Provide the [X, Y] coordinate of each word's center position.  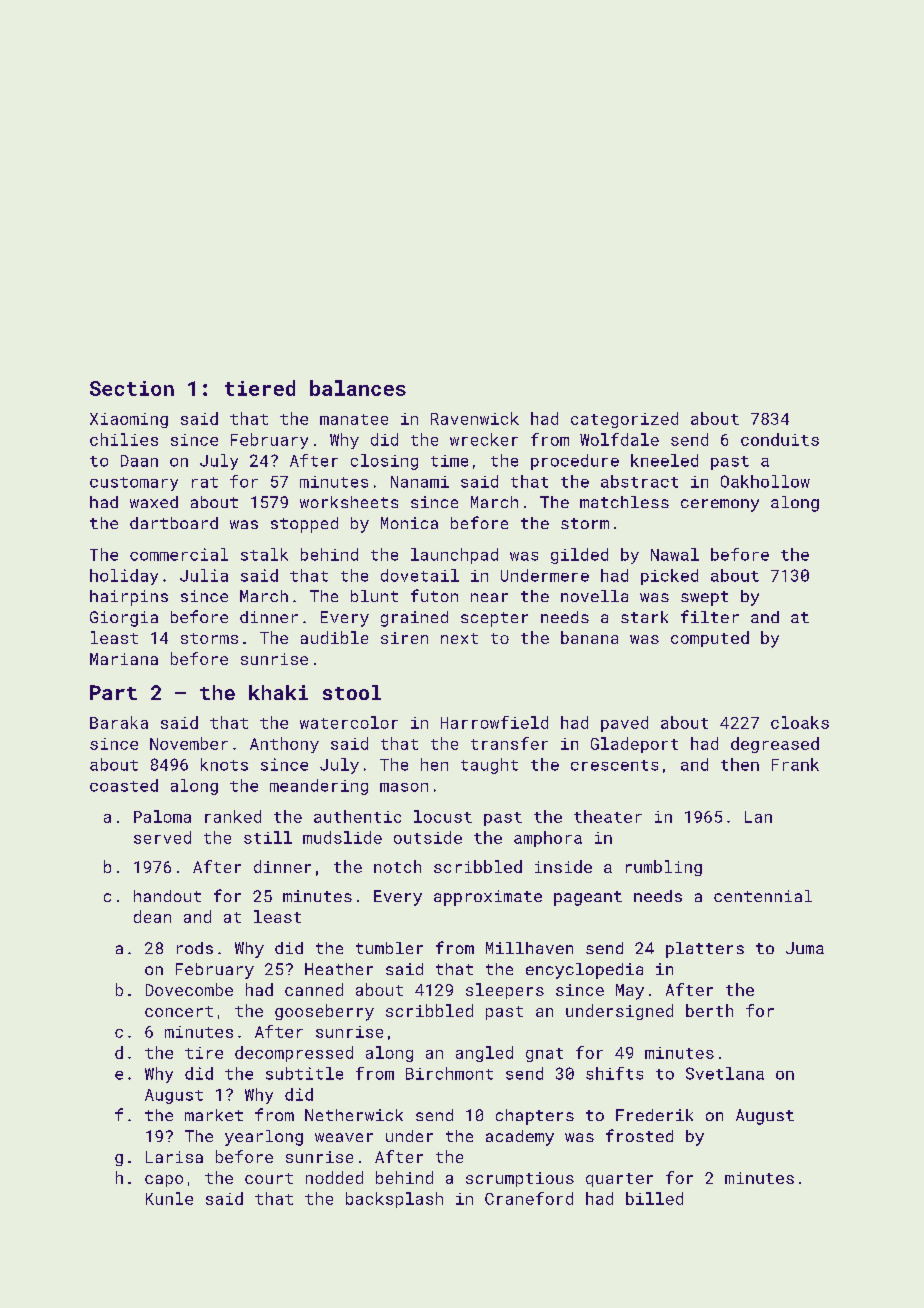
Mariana [124, 659]
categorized [624, 420]
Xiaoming [129, 420]
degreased [775, 745]
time [449, 461]
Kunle [169, 1198]
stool [352, 692]
